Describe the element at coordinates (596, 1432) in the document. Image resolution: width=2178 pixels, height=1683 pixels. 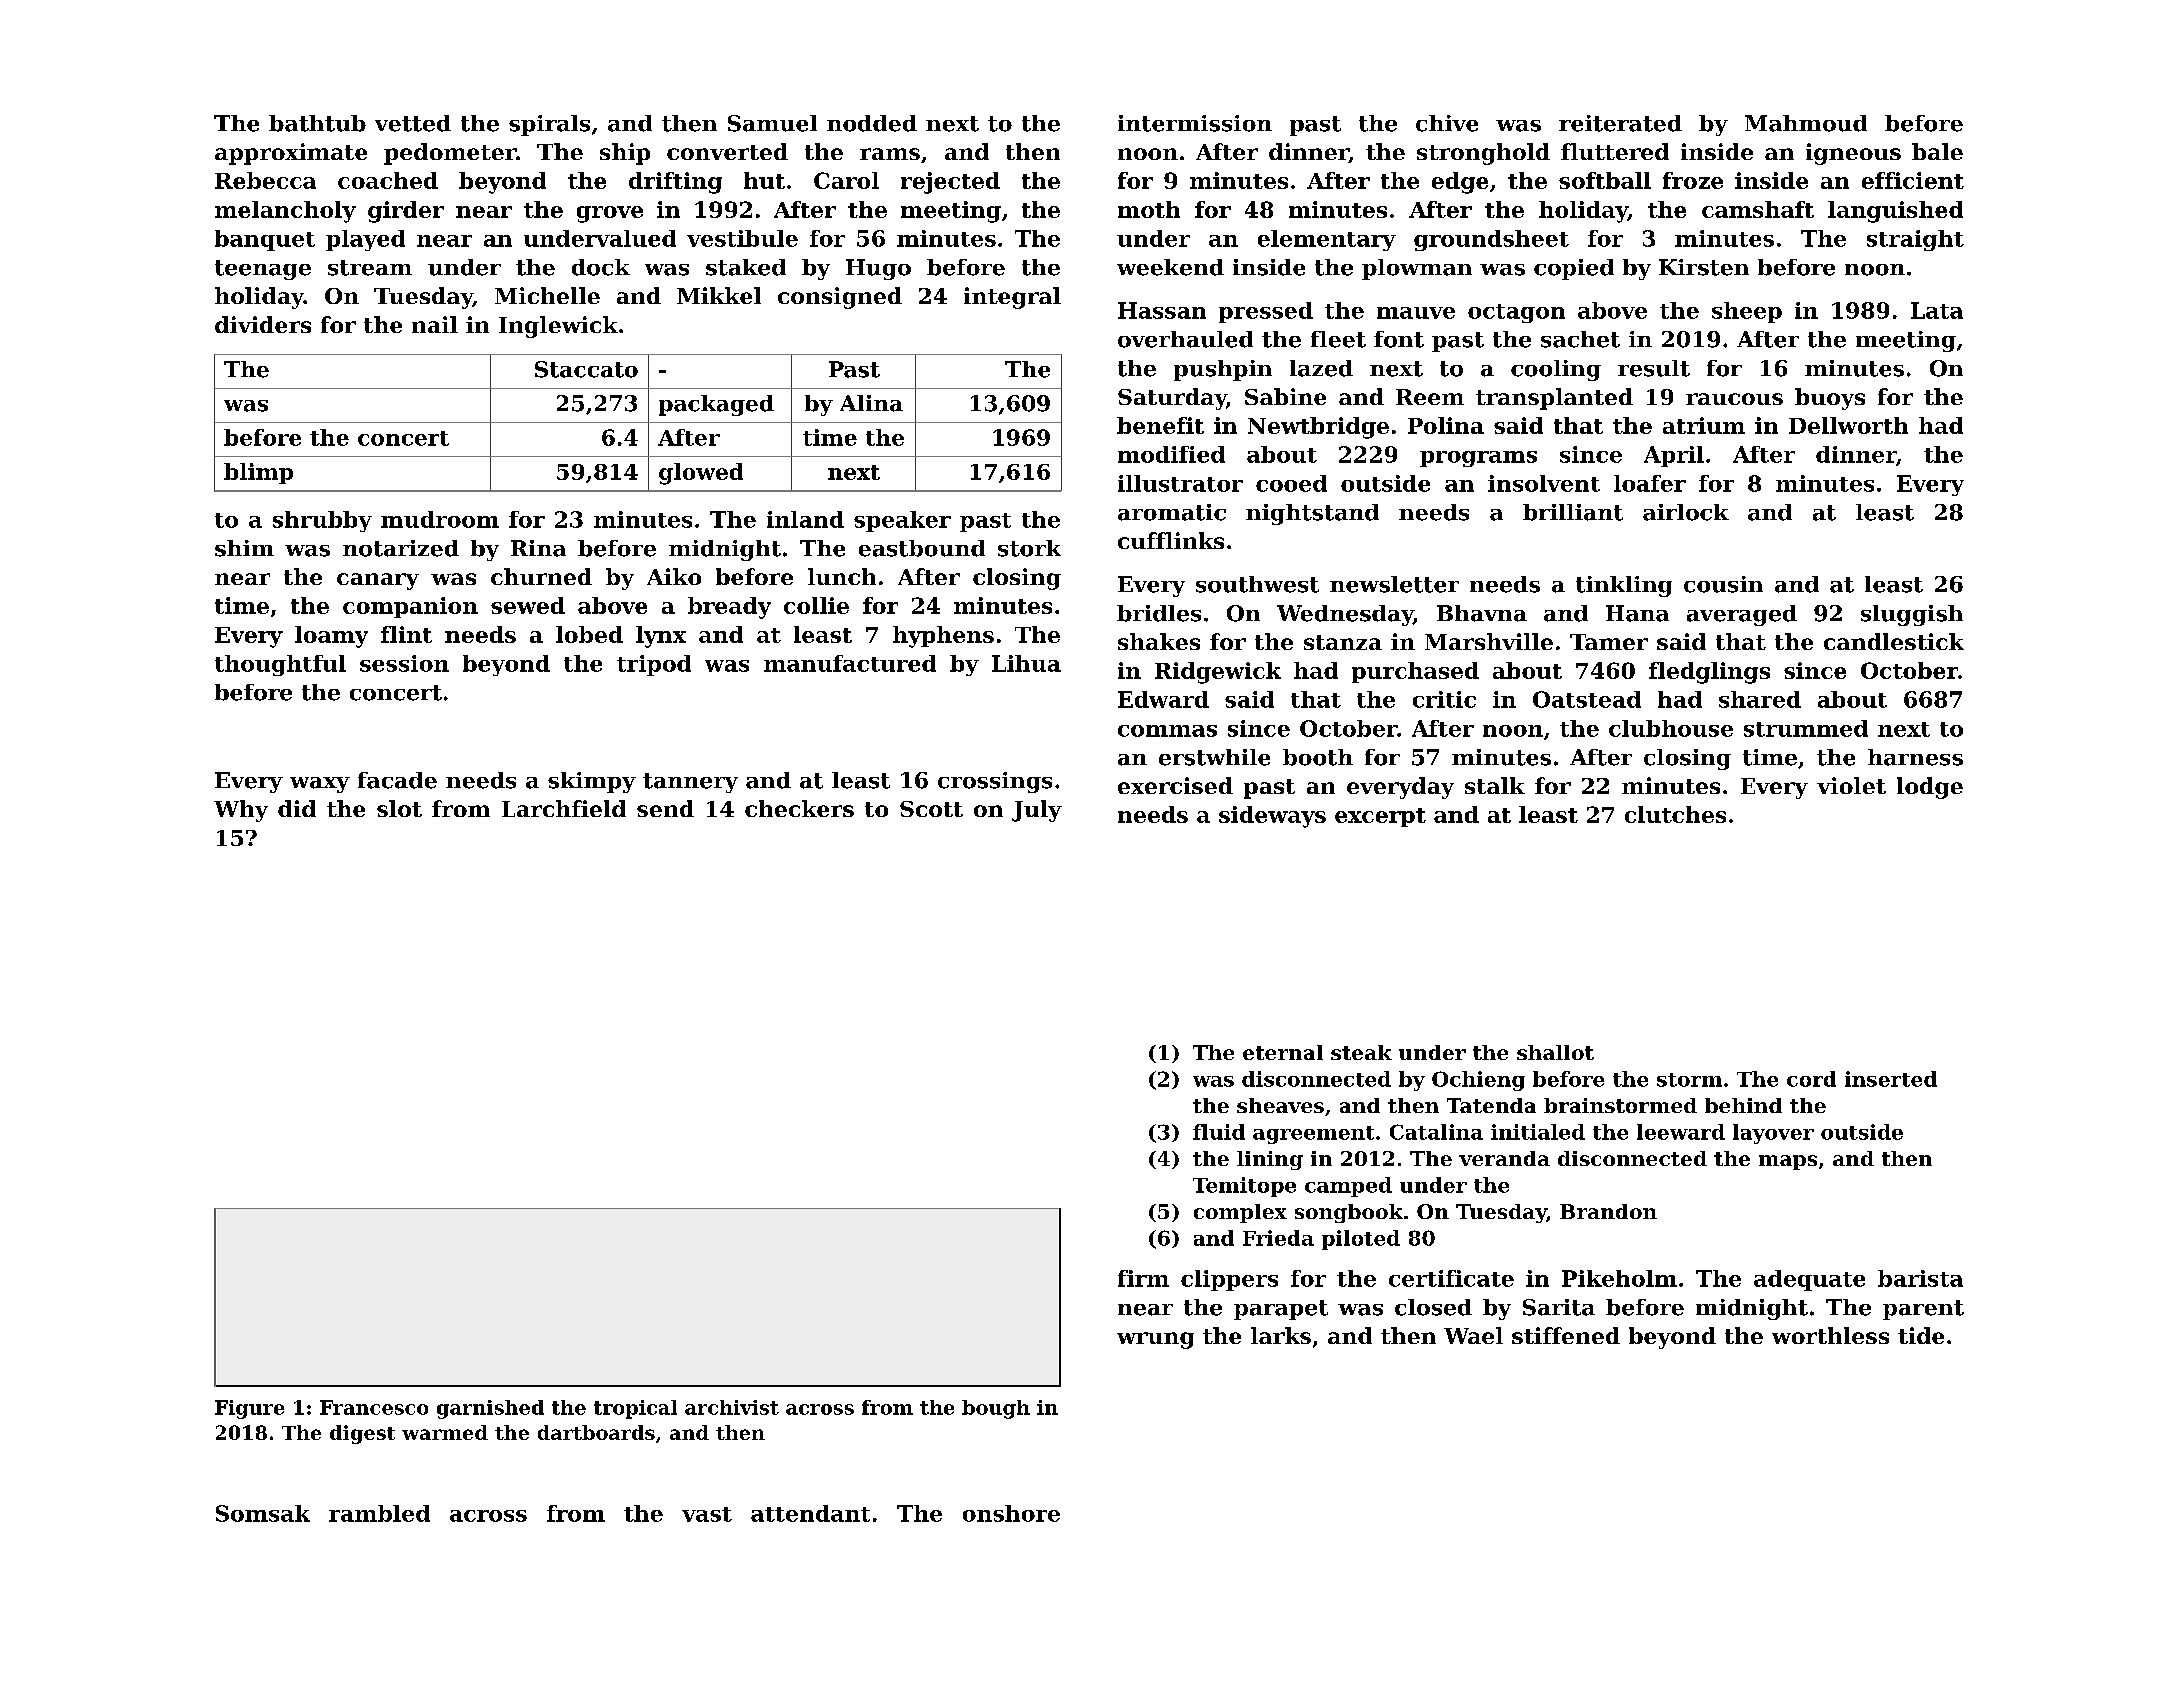
I see `dartboards` at that location.
